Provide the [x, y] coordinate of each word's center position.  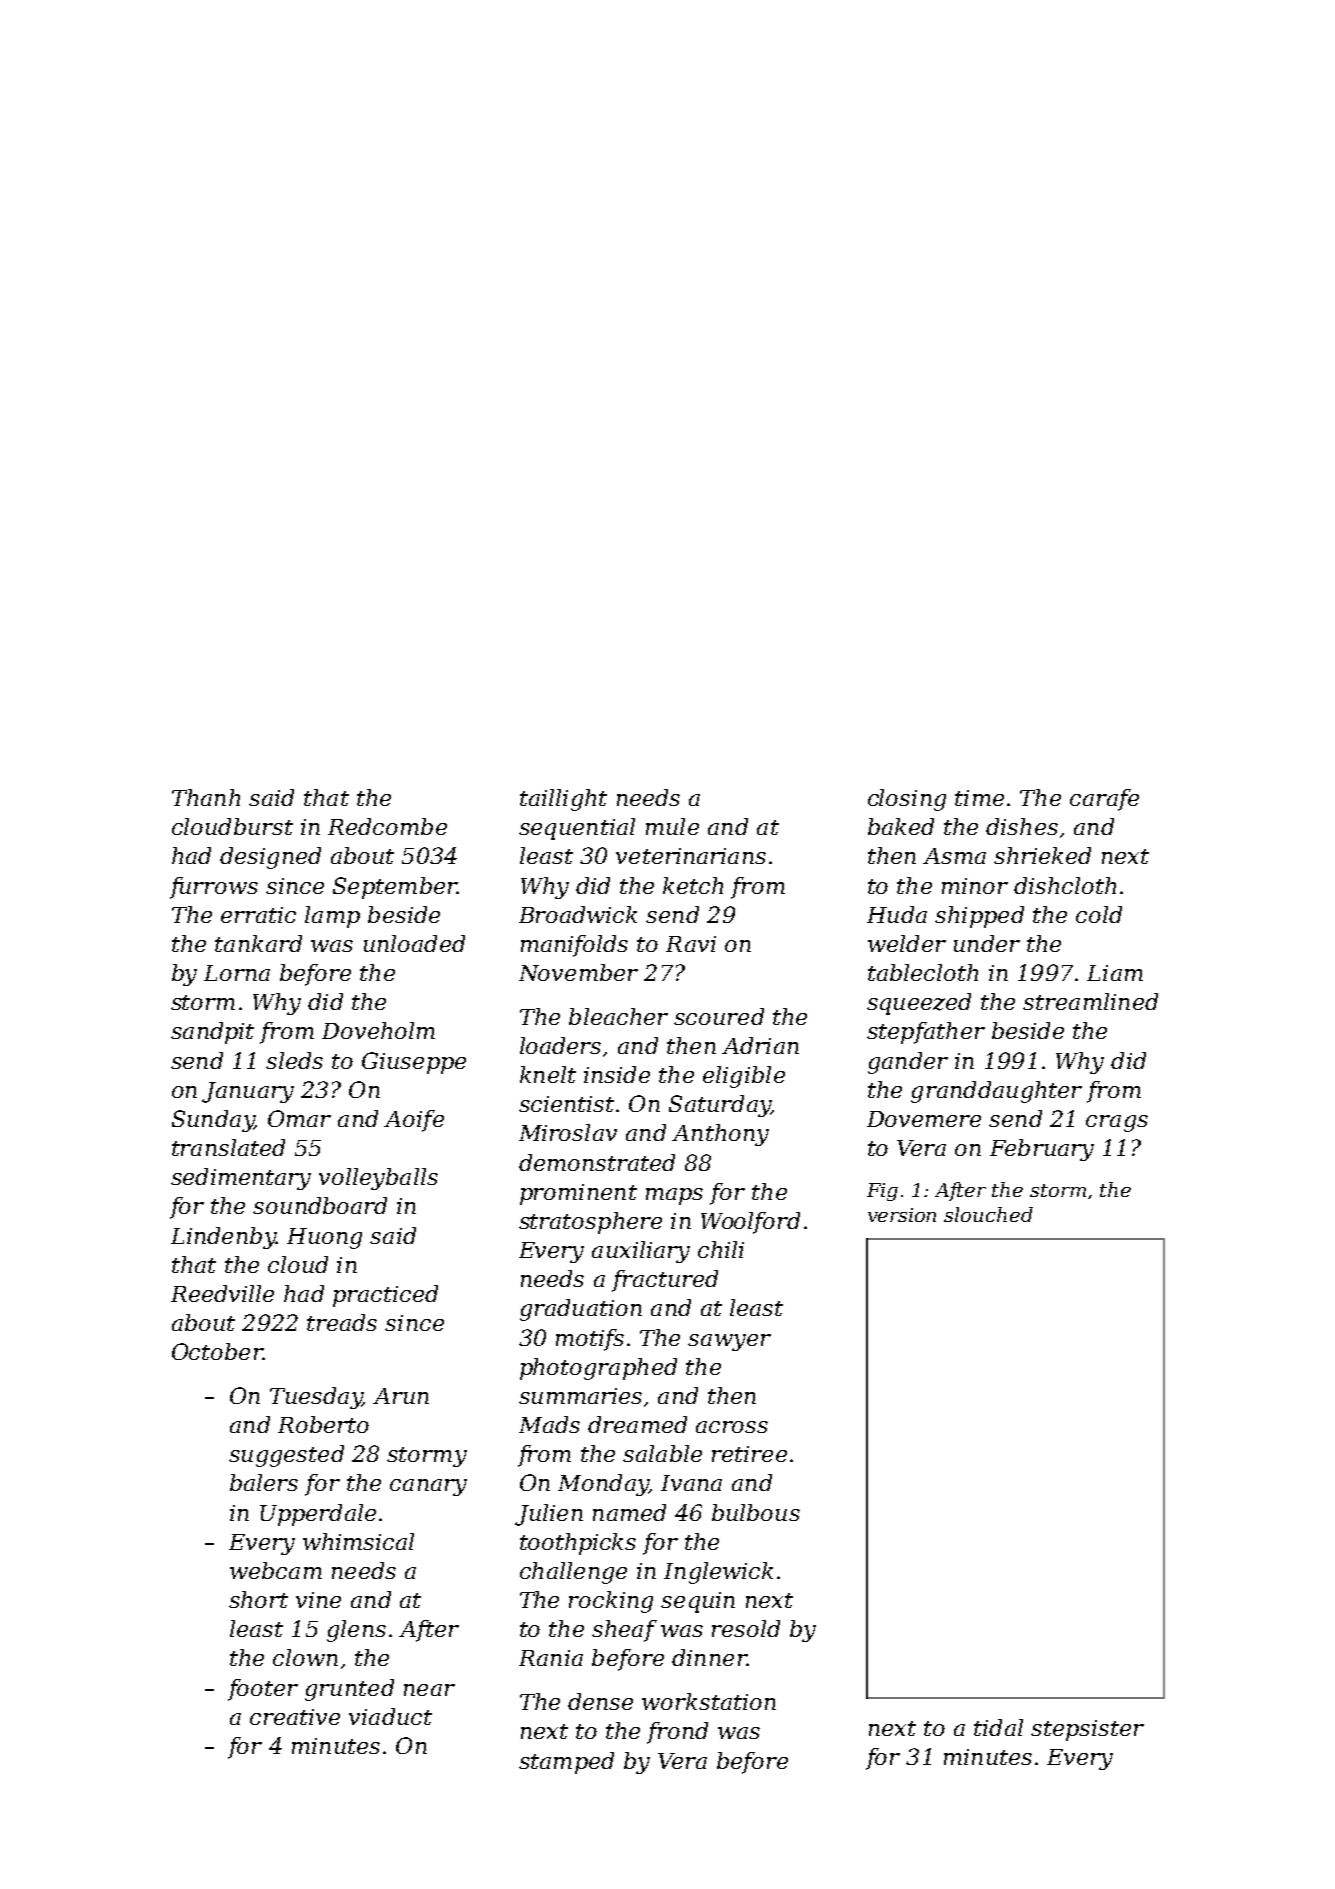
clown [305, 1657]
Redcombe [387, 826]
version [902, 1215]
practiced [385, 1296]
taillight [563, 800]
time [979, 798]
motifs [590, 1340]
